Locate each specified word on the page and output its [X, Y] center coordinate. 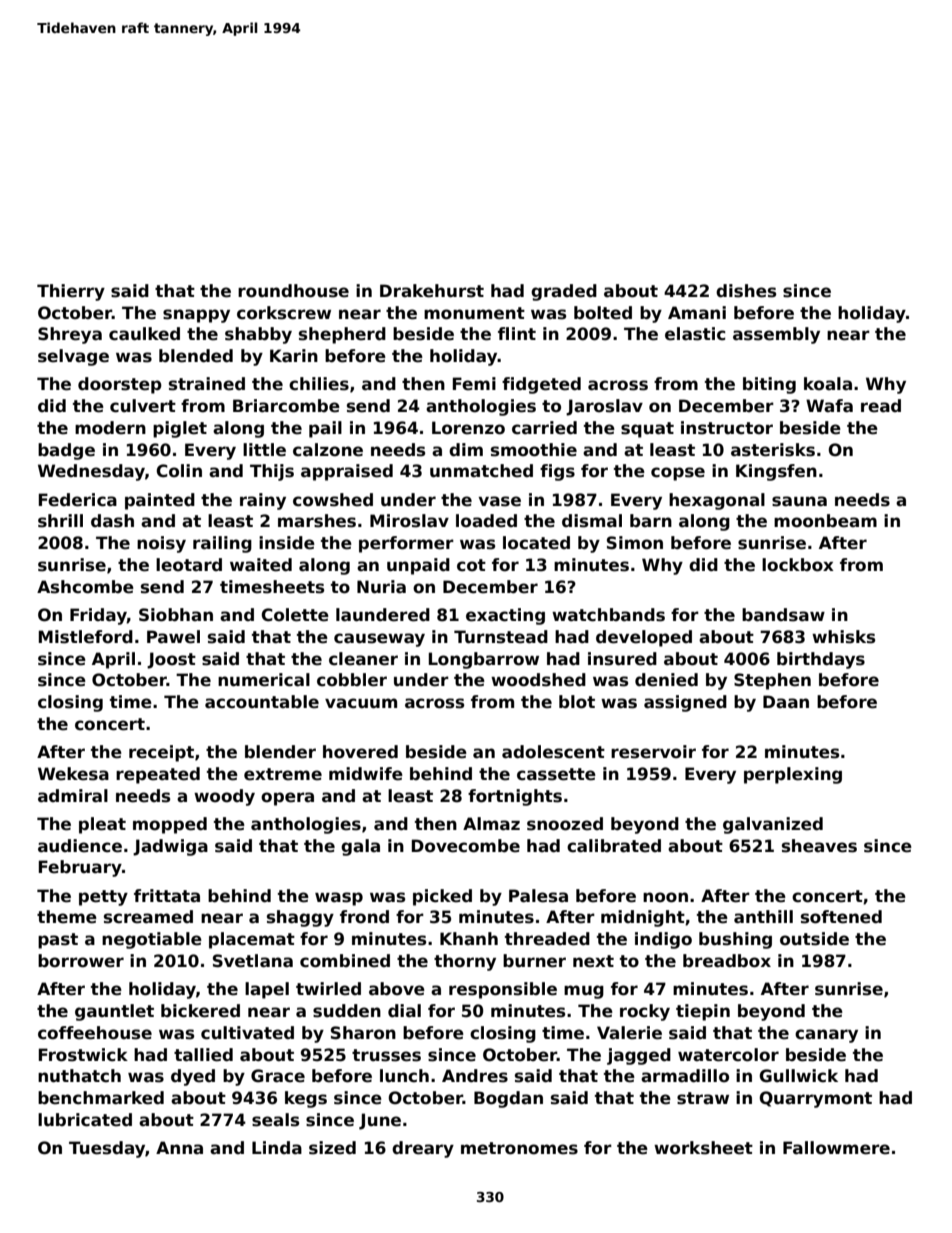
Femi [474, 384]
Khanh [469, 938]
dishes [746, 291]
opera [287, 799]
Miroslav [409, 521]
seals [275, 1120]
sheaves [819, 846]
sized [332, 1148]
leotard [189, 565]
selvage [73, 357]
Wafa [829, 406]
